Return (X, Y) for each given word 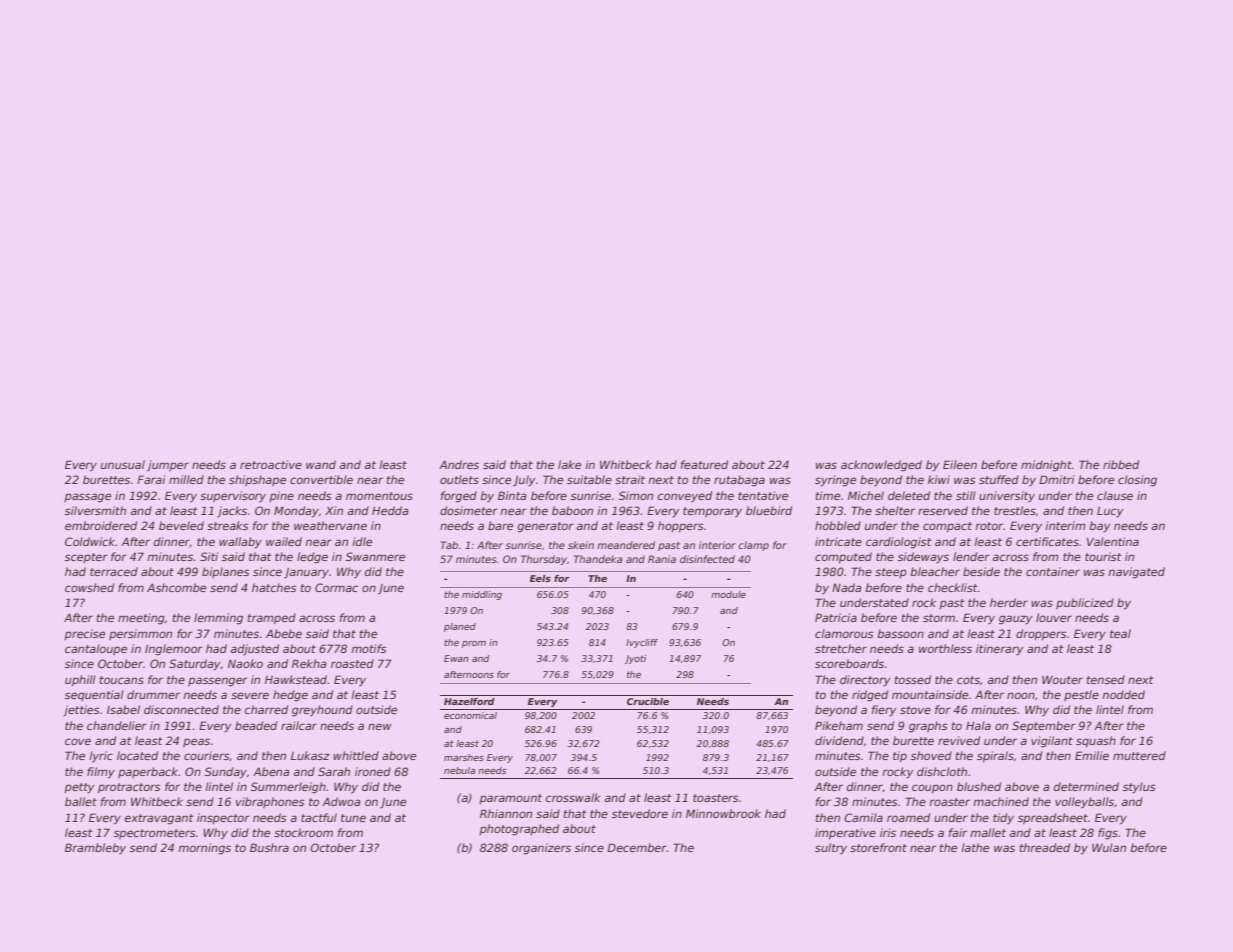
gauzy (1015, 620)
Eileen (960, 464)
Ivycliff (642, 643)
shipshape (257, 480)
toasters (716, 798)
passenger (218, 682)
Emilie (1092, 755)
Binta (512, 495)
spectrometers (155, 834)
